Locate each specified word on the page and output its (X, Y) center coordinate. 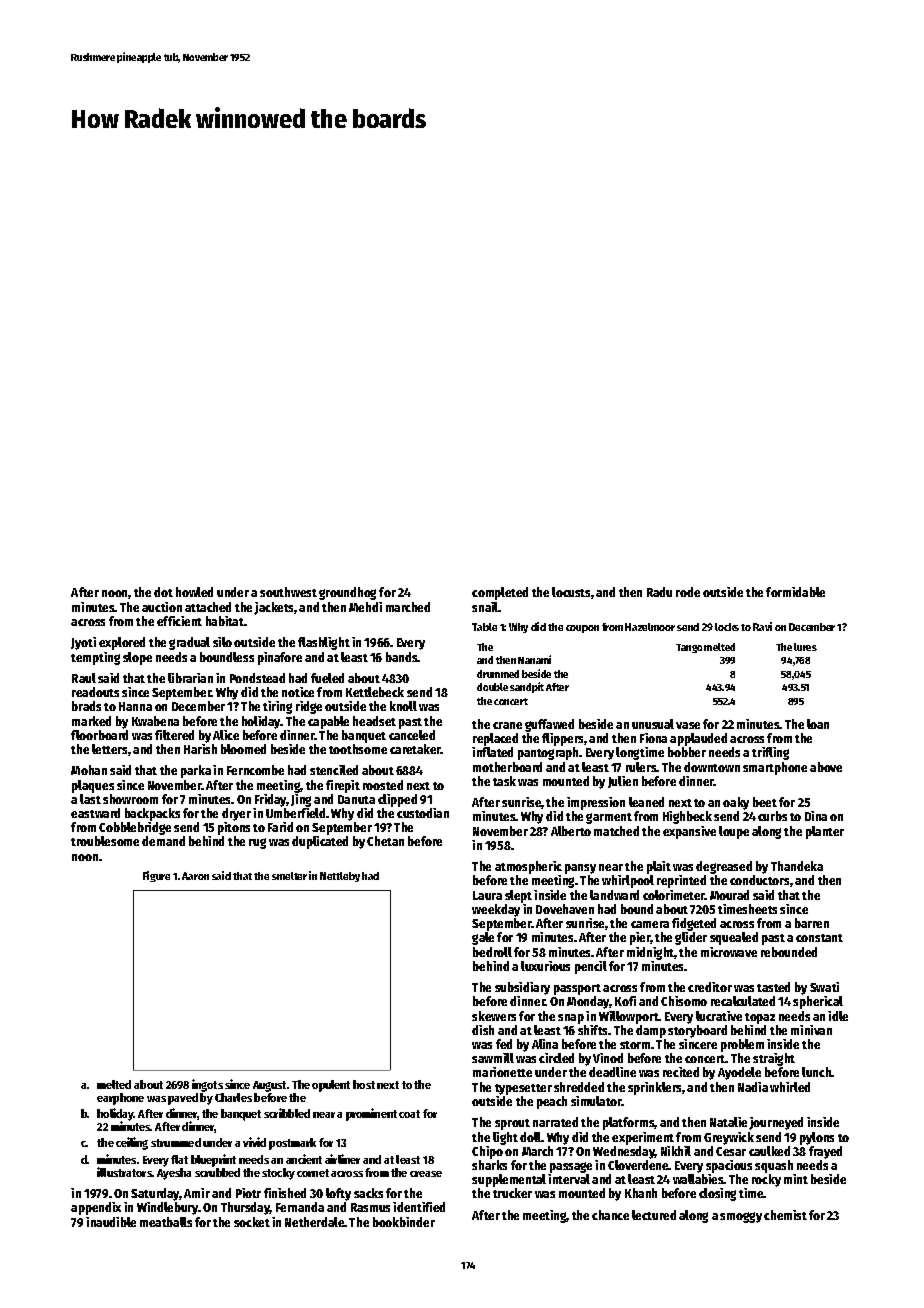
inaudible (111, 1222)
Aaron (195, 876)
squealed (734, 938)
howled (194, 592)
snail (485, 607)
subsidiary (522, 988)
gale (483, 938)
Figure (156, 876)
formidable (795, 592)
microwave (729, 952)
